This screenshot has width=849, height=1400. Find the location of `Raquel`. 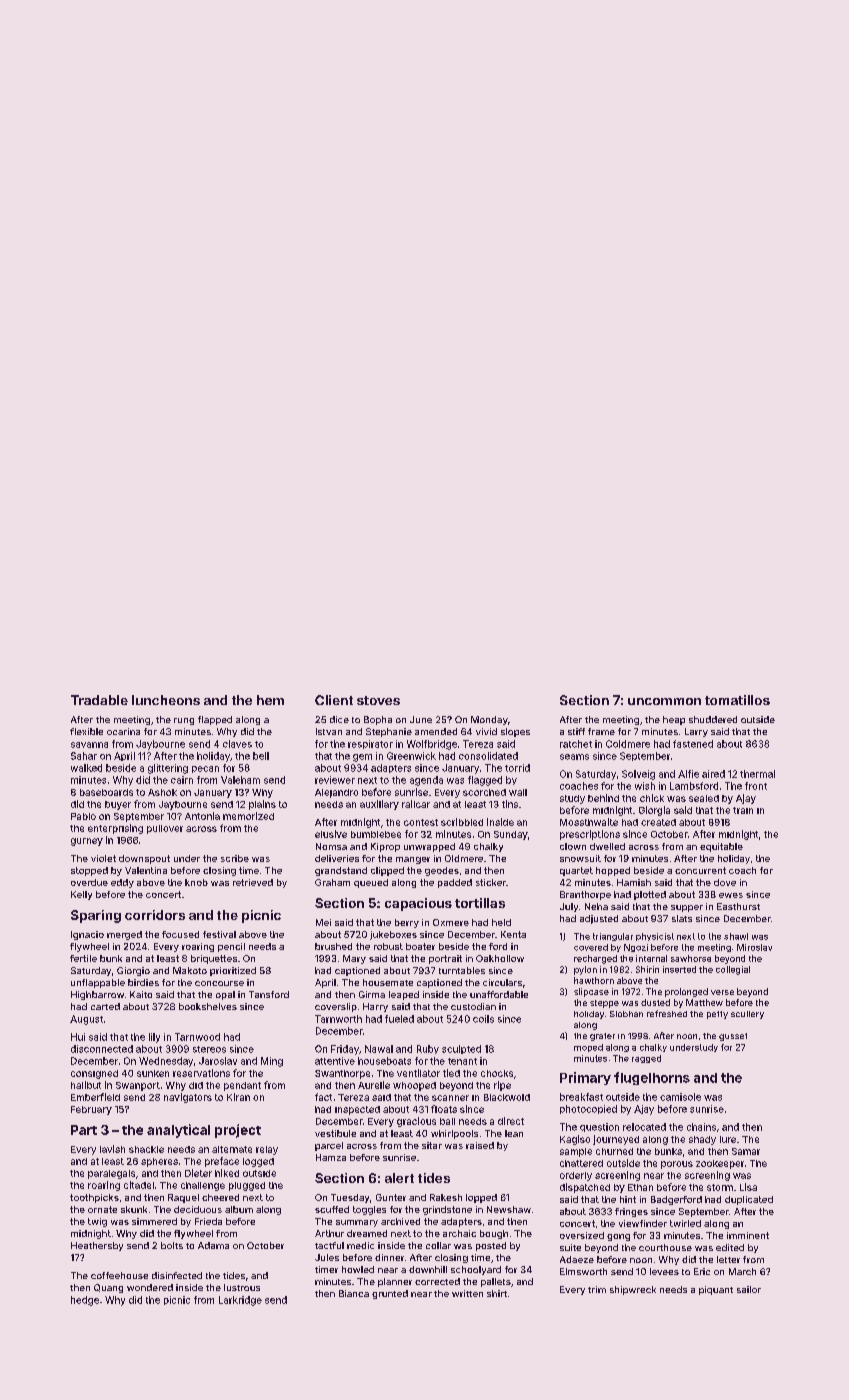

Raquel is located at coordinates (183, 1198).
